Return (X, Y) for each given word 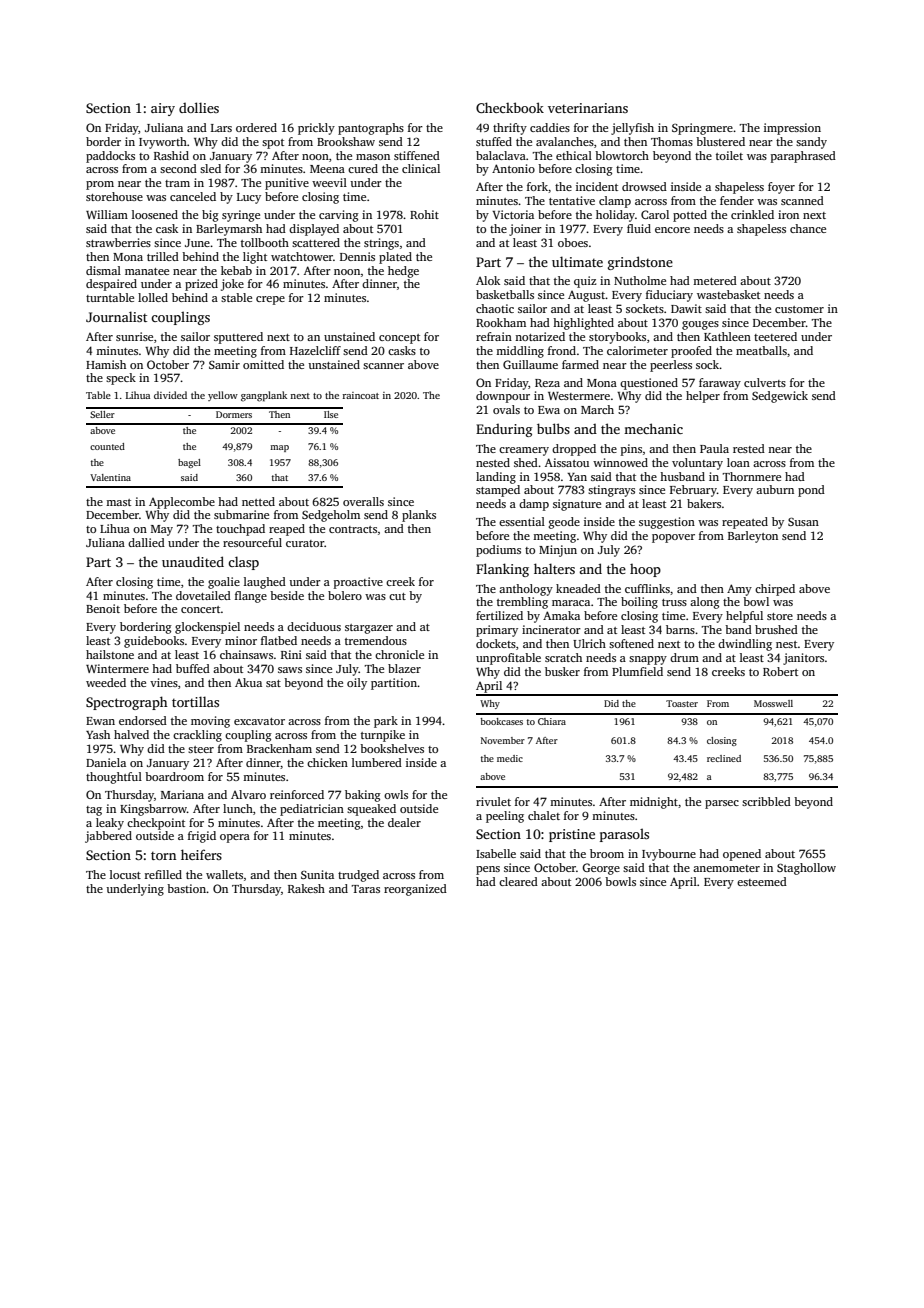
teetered (775, 336)
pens (488, 870)
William (107, 214)
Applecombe (182, 503)
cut (397, 596)
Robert (780, 671)
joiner (525, 230)
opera (235, 838)
